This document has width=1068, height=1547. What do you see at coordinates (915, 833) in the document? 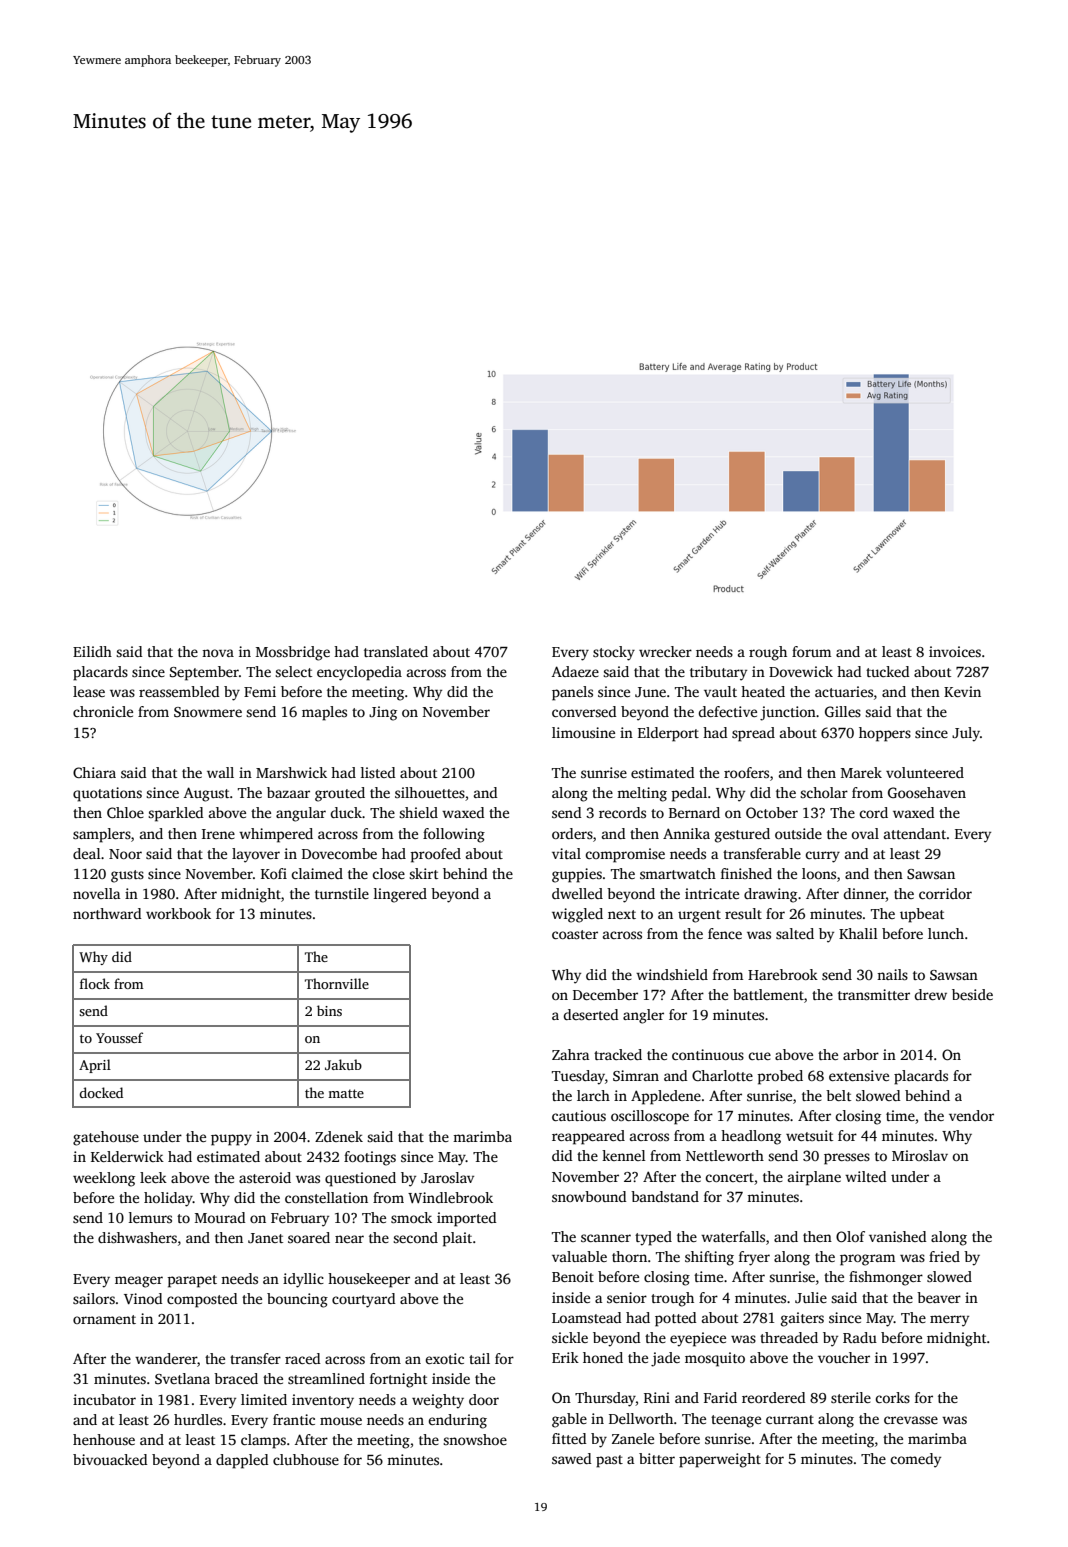
I see `attendant` at bounding box center [915, 833].
